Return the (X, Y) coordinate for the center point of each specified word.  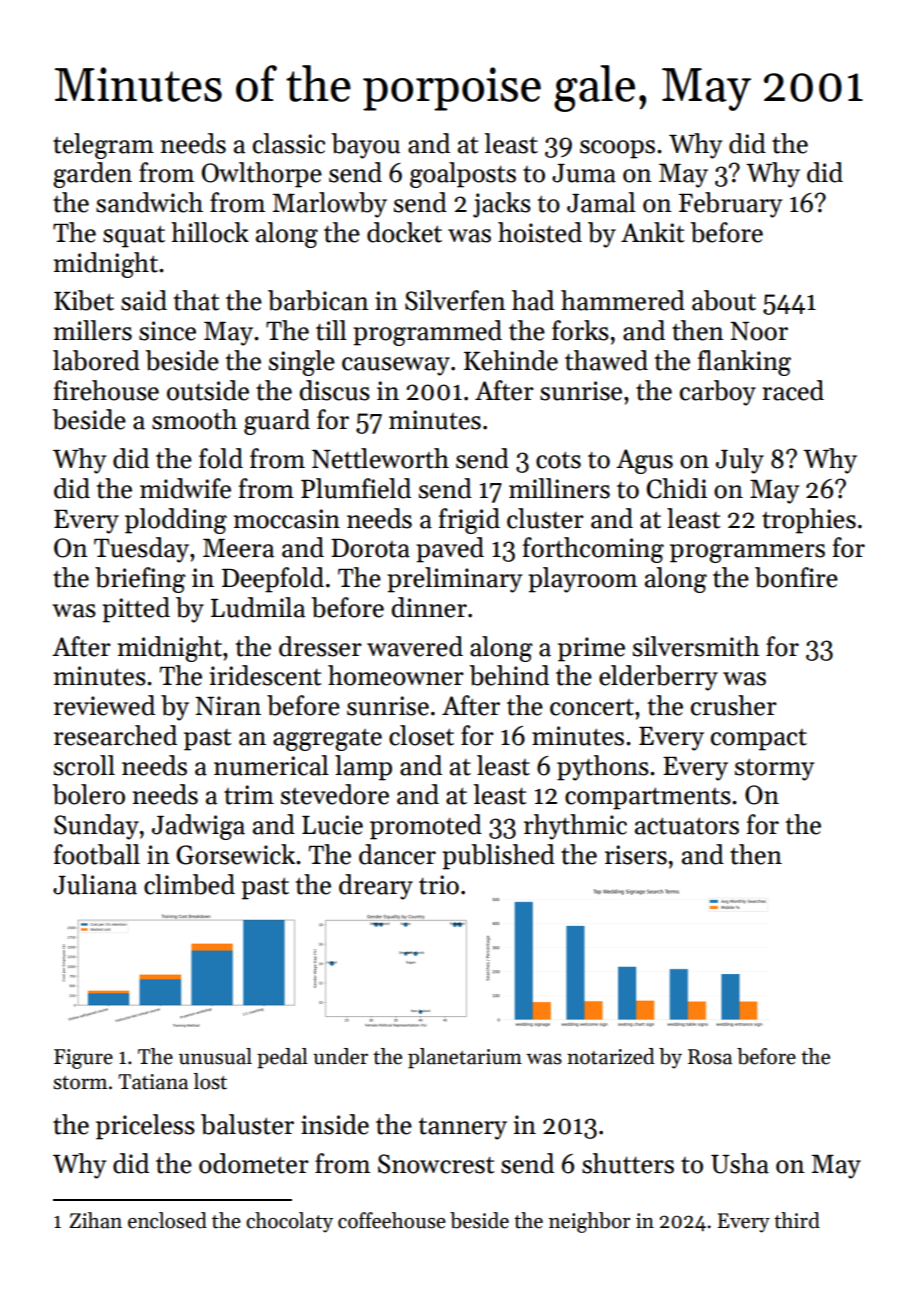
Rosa (710, 1057)
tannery (463, 1128)
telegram (103, 146)
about (724, 300)
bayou (365, 146)
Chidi (677, 488)
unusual (215, 1056)
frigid (469, 521)
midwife (185, 488)
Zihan (95, 1220)
